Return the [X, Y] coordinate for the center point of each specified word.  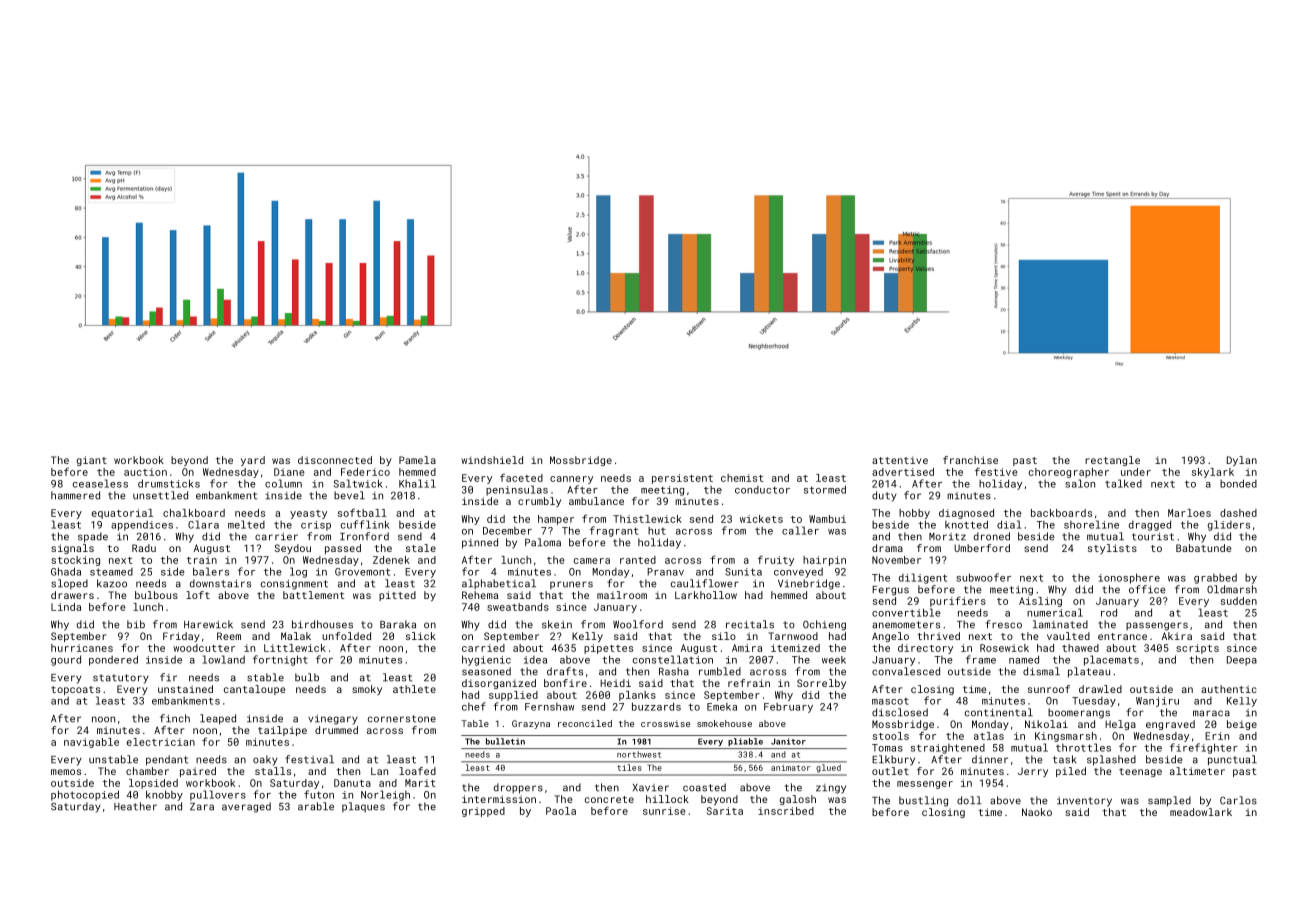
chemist [742, 478]
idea [535, 660]
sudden [1239, 601]
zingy [831, 789]
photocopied [85, 795]
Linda [66, 607]
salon [1080, 483]
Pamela [417, 460]
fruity [776, 560]
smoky [367, 690]
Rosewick [1004, 648]
